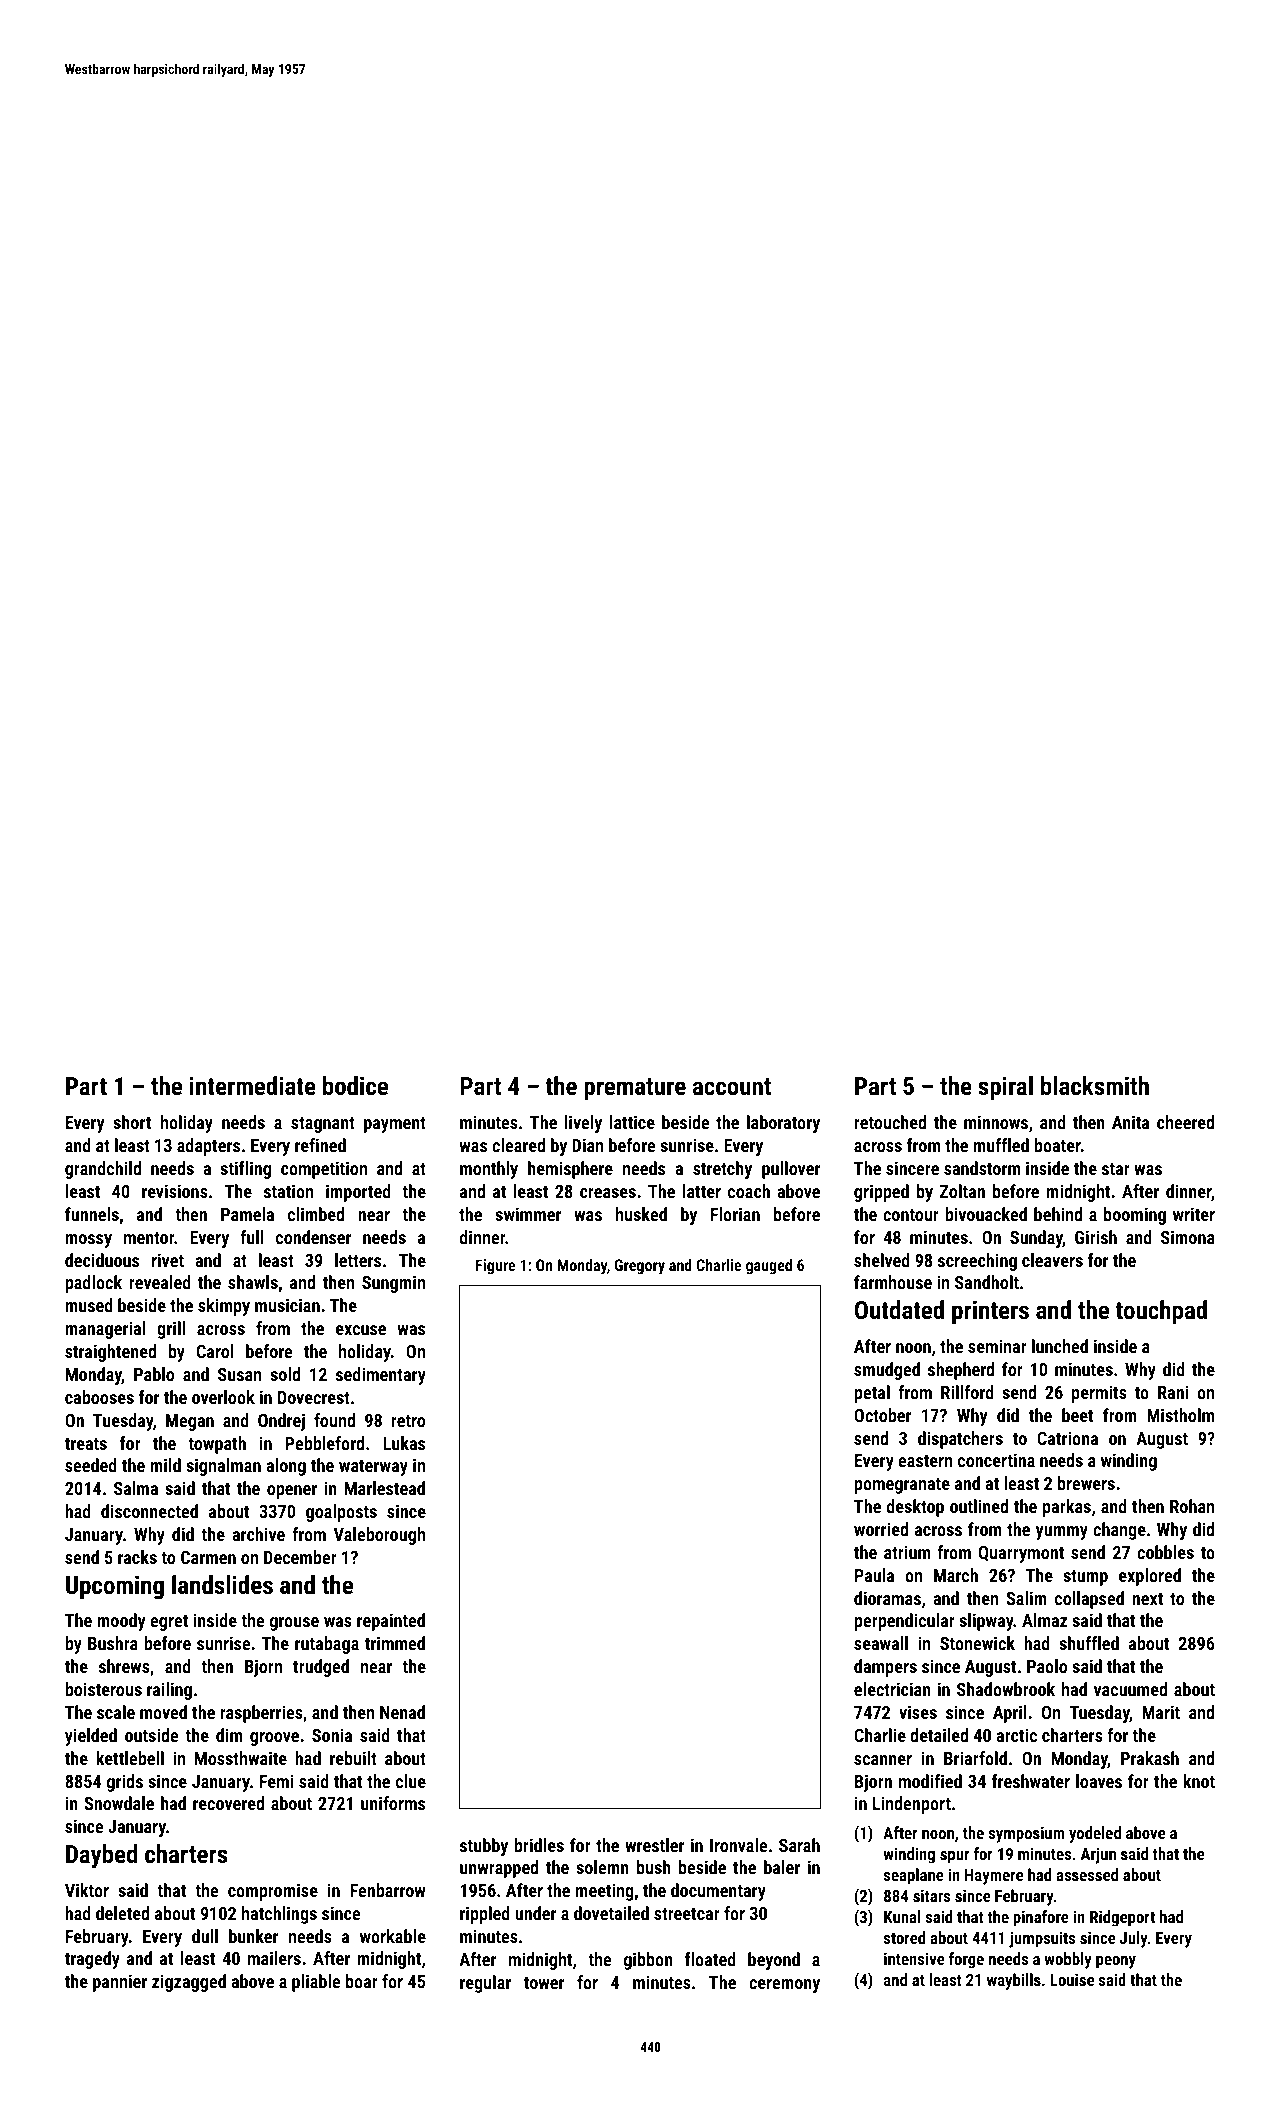 The height and width of the page is (2108, 1280). What do you see at coordinates (739, 1845) in the page?
I see `Ironvale` at bounding box center [739, 1845].
